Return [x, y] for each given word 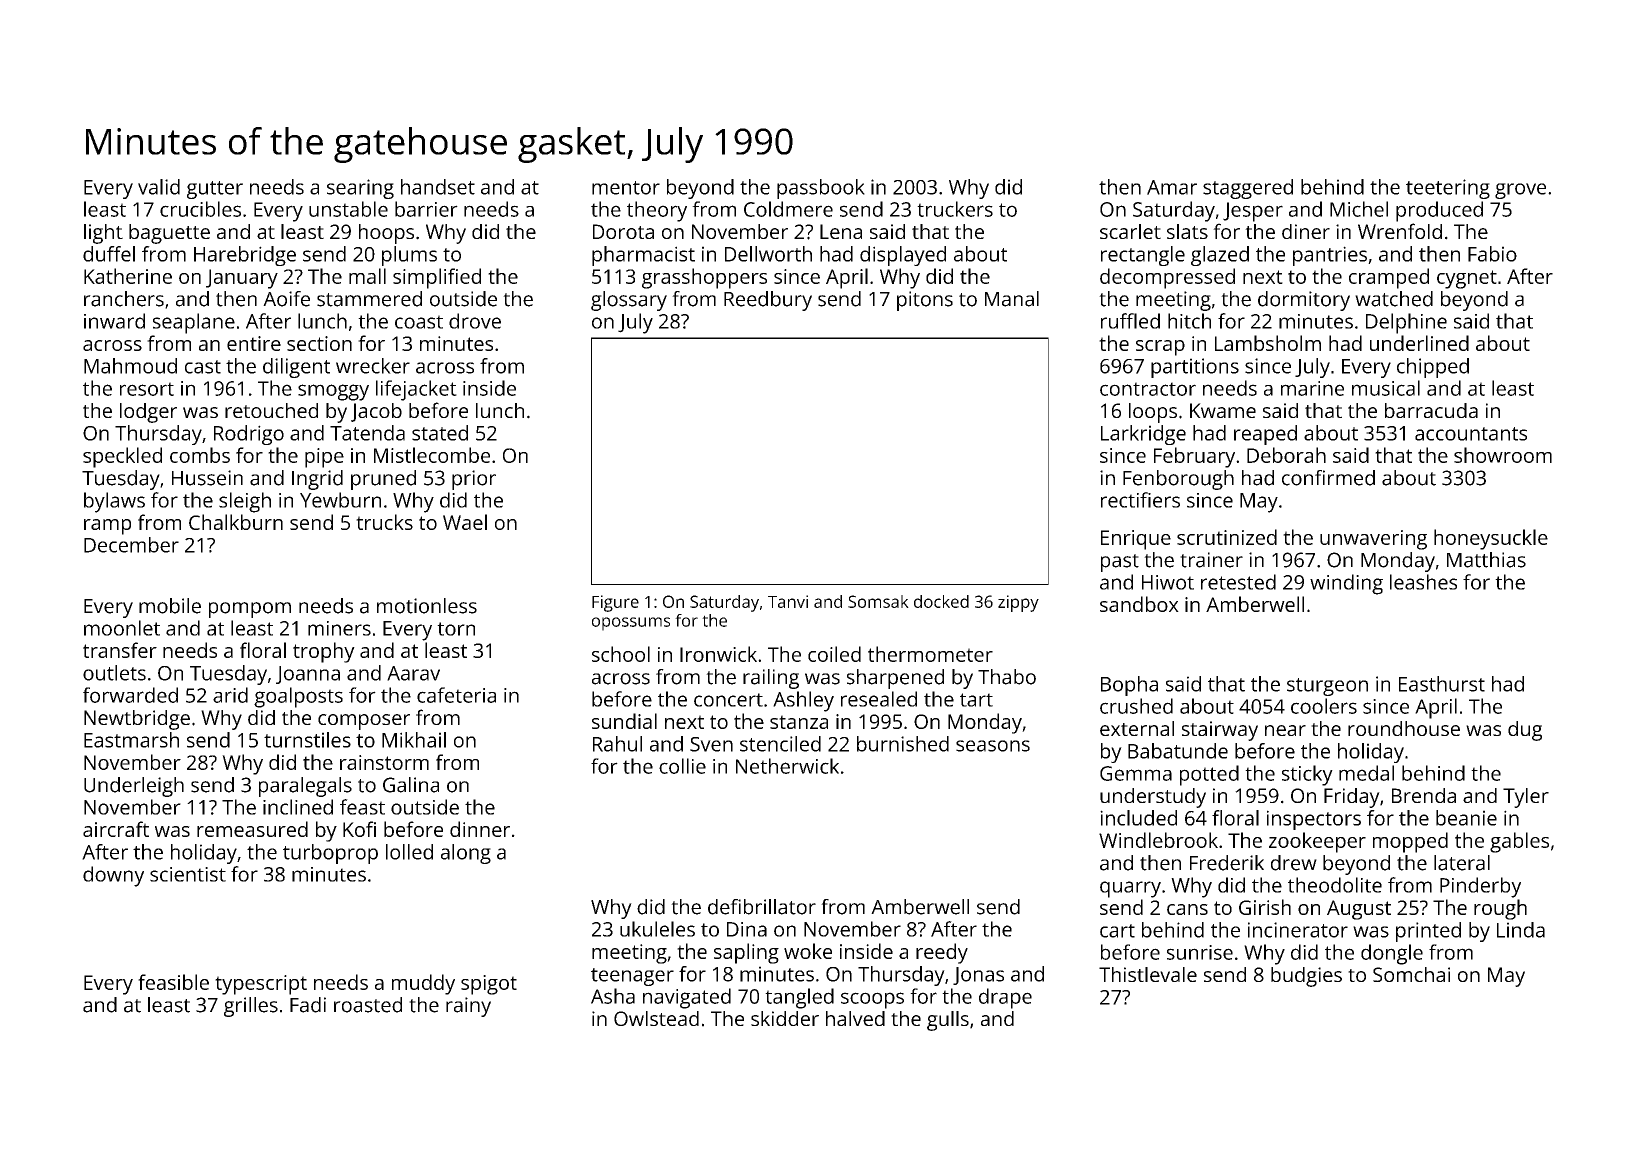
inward [114, 321]
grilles [251, 1007]
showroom [1503, 455]
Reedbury [768, 301]
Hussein [207, 478]
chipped [1433, 368]
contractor [1148, 389]
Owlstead [656, 1018]
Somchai [1411, 974]
